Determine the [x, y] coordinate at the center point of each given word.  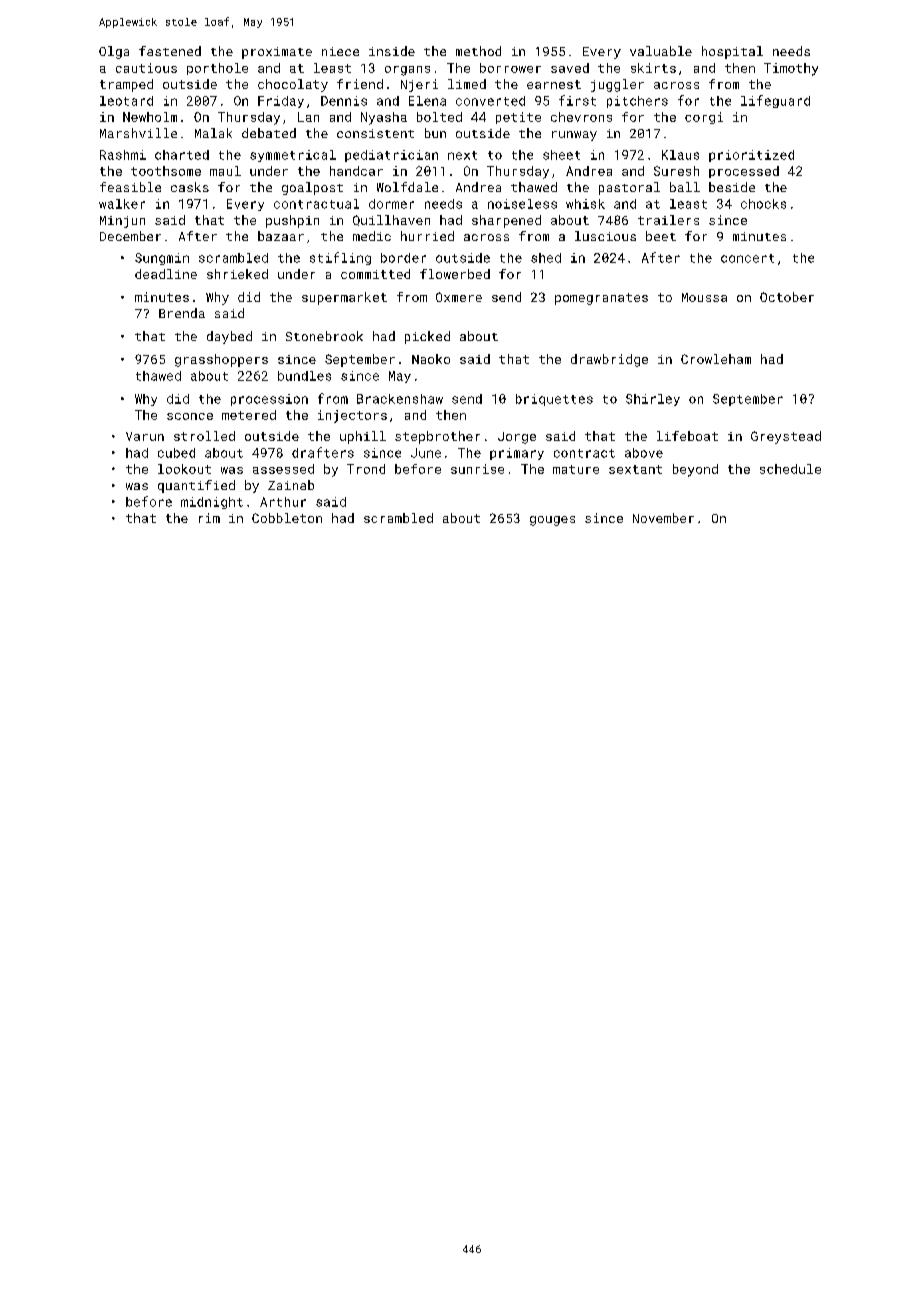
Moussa [704, 297]
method [478, 51]
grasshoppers [221, 360]
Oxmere [459, 297]
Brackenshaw [400, 399]
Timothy [791, 69]
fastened [170, 51]
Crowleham [716, 359]
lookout [184, 469]
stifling [340, 258]
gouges [552, 521]
